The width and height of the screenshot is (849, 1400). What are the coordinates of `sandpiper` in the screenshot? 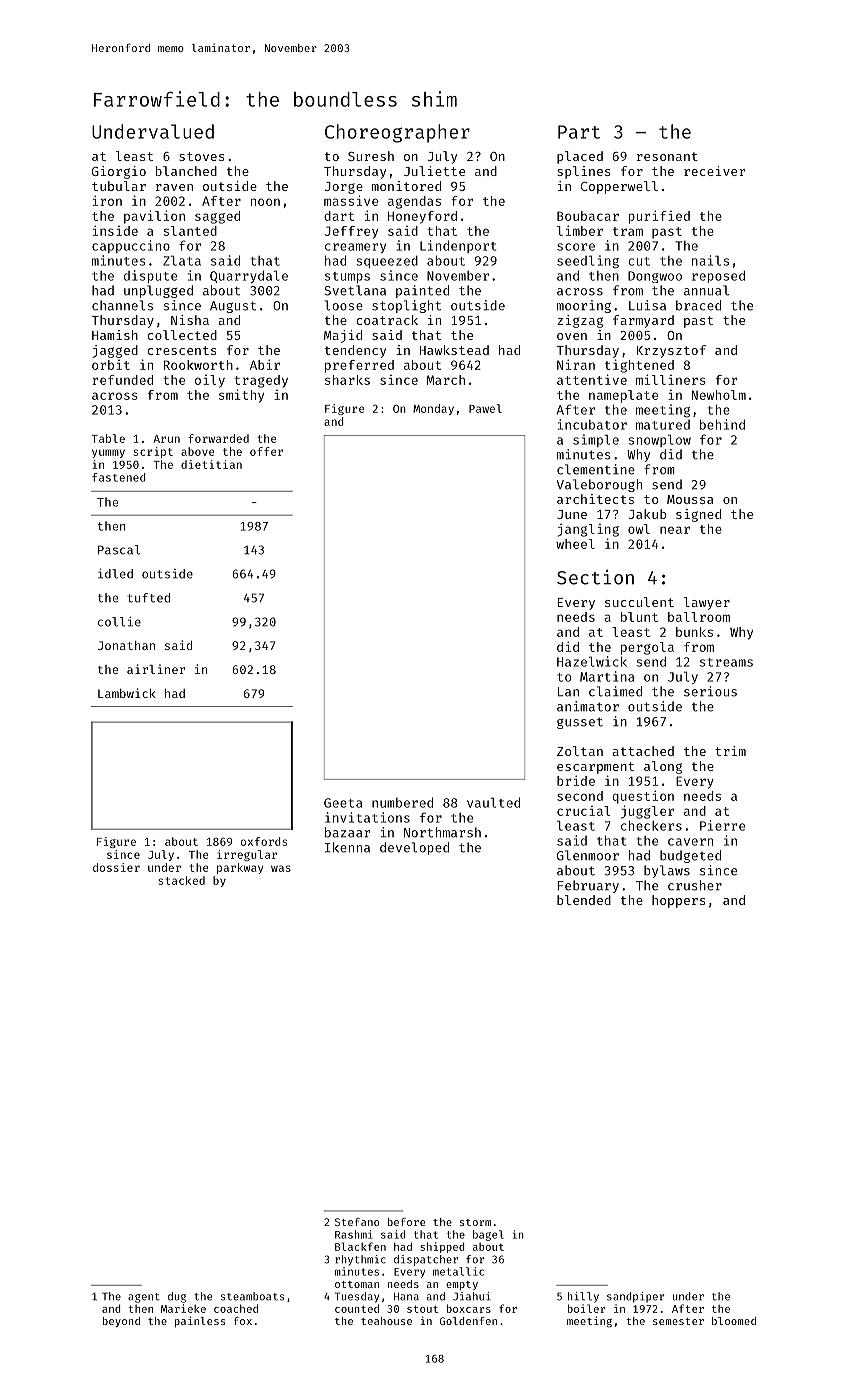 It's located at (635, 1297).
